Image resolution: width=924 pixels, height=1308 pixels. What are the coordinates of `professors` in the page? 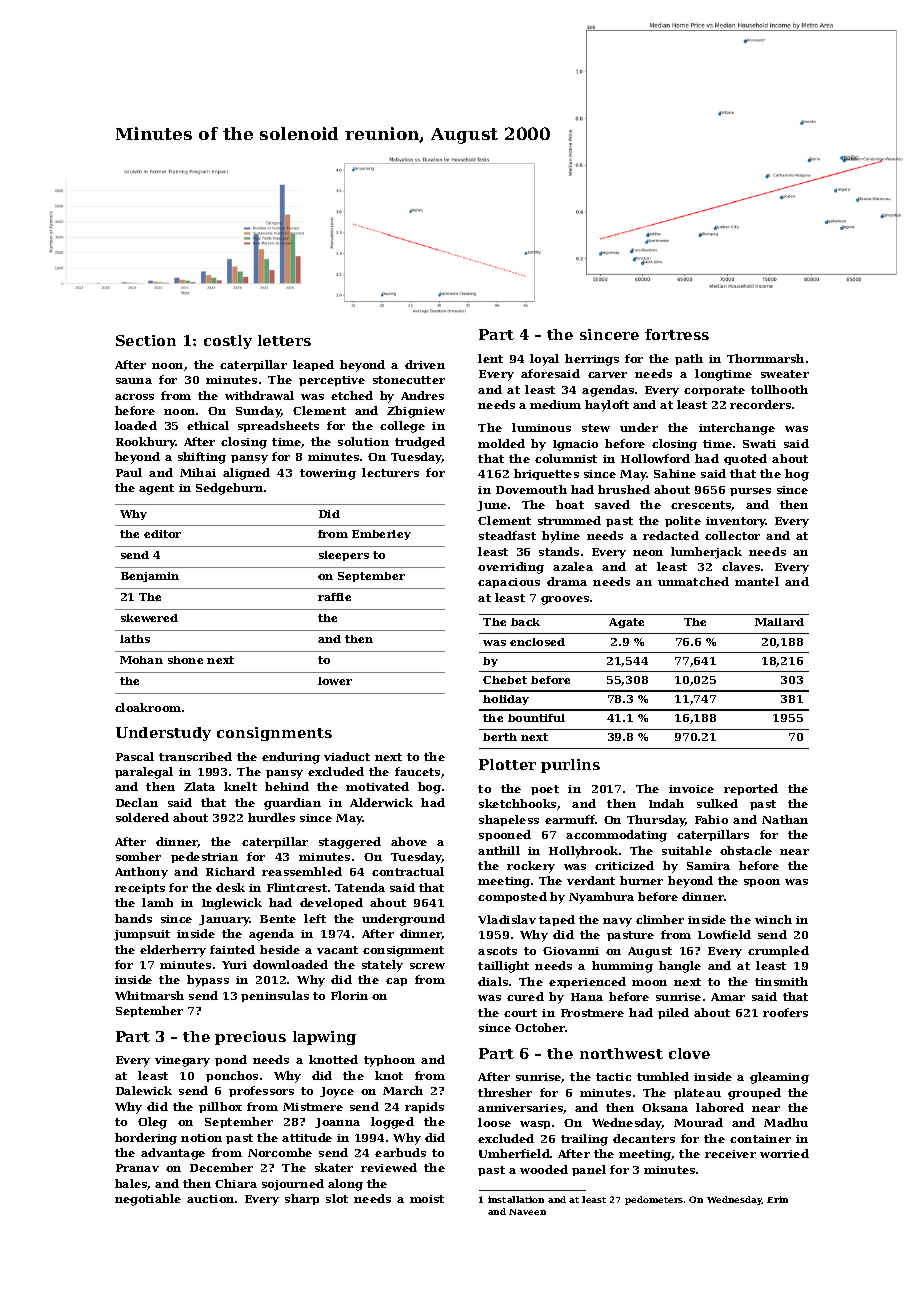 It's located at (261, 1091).
